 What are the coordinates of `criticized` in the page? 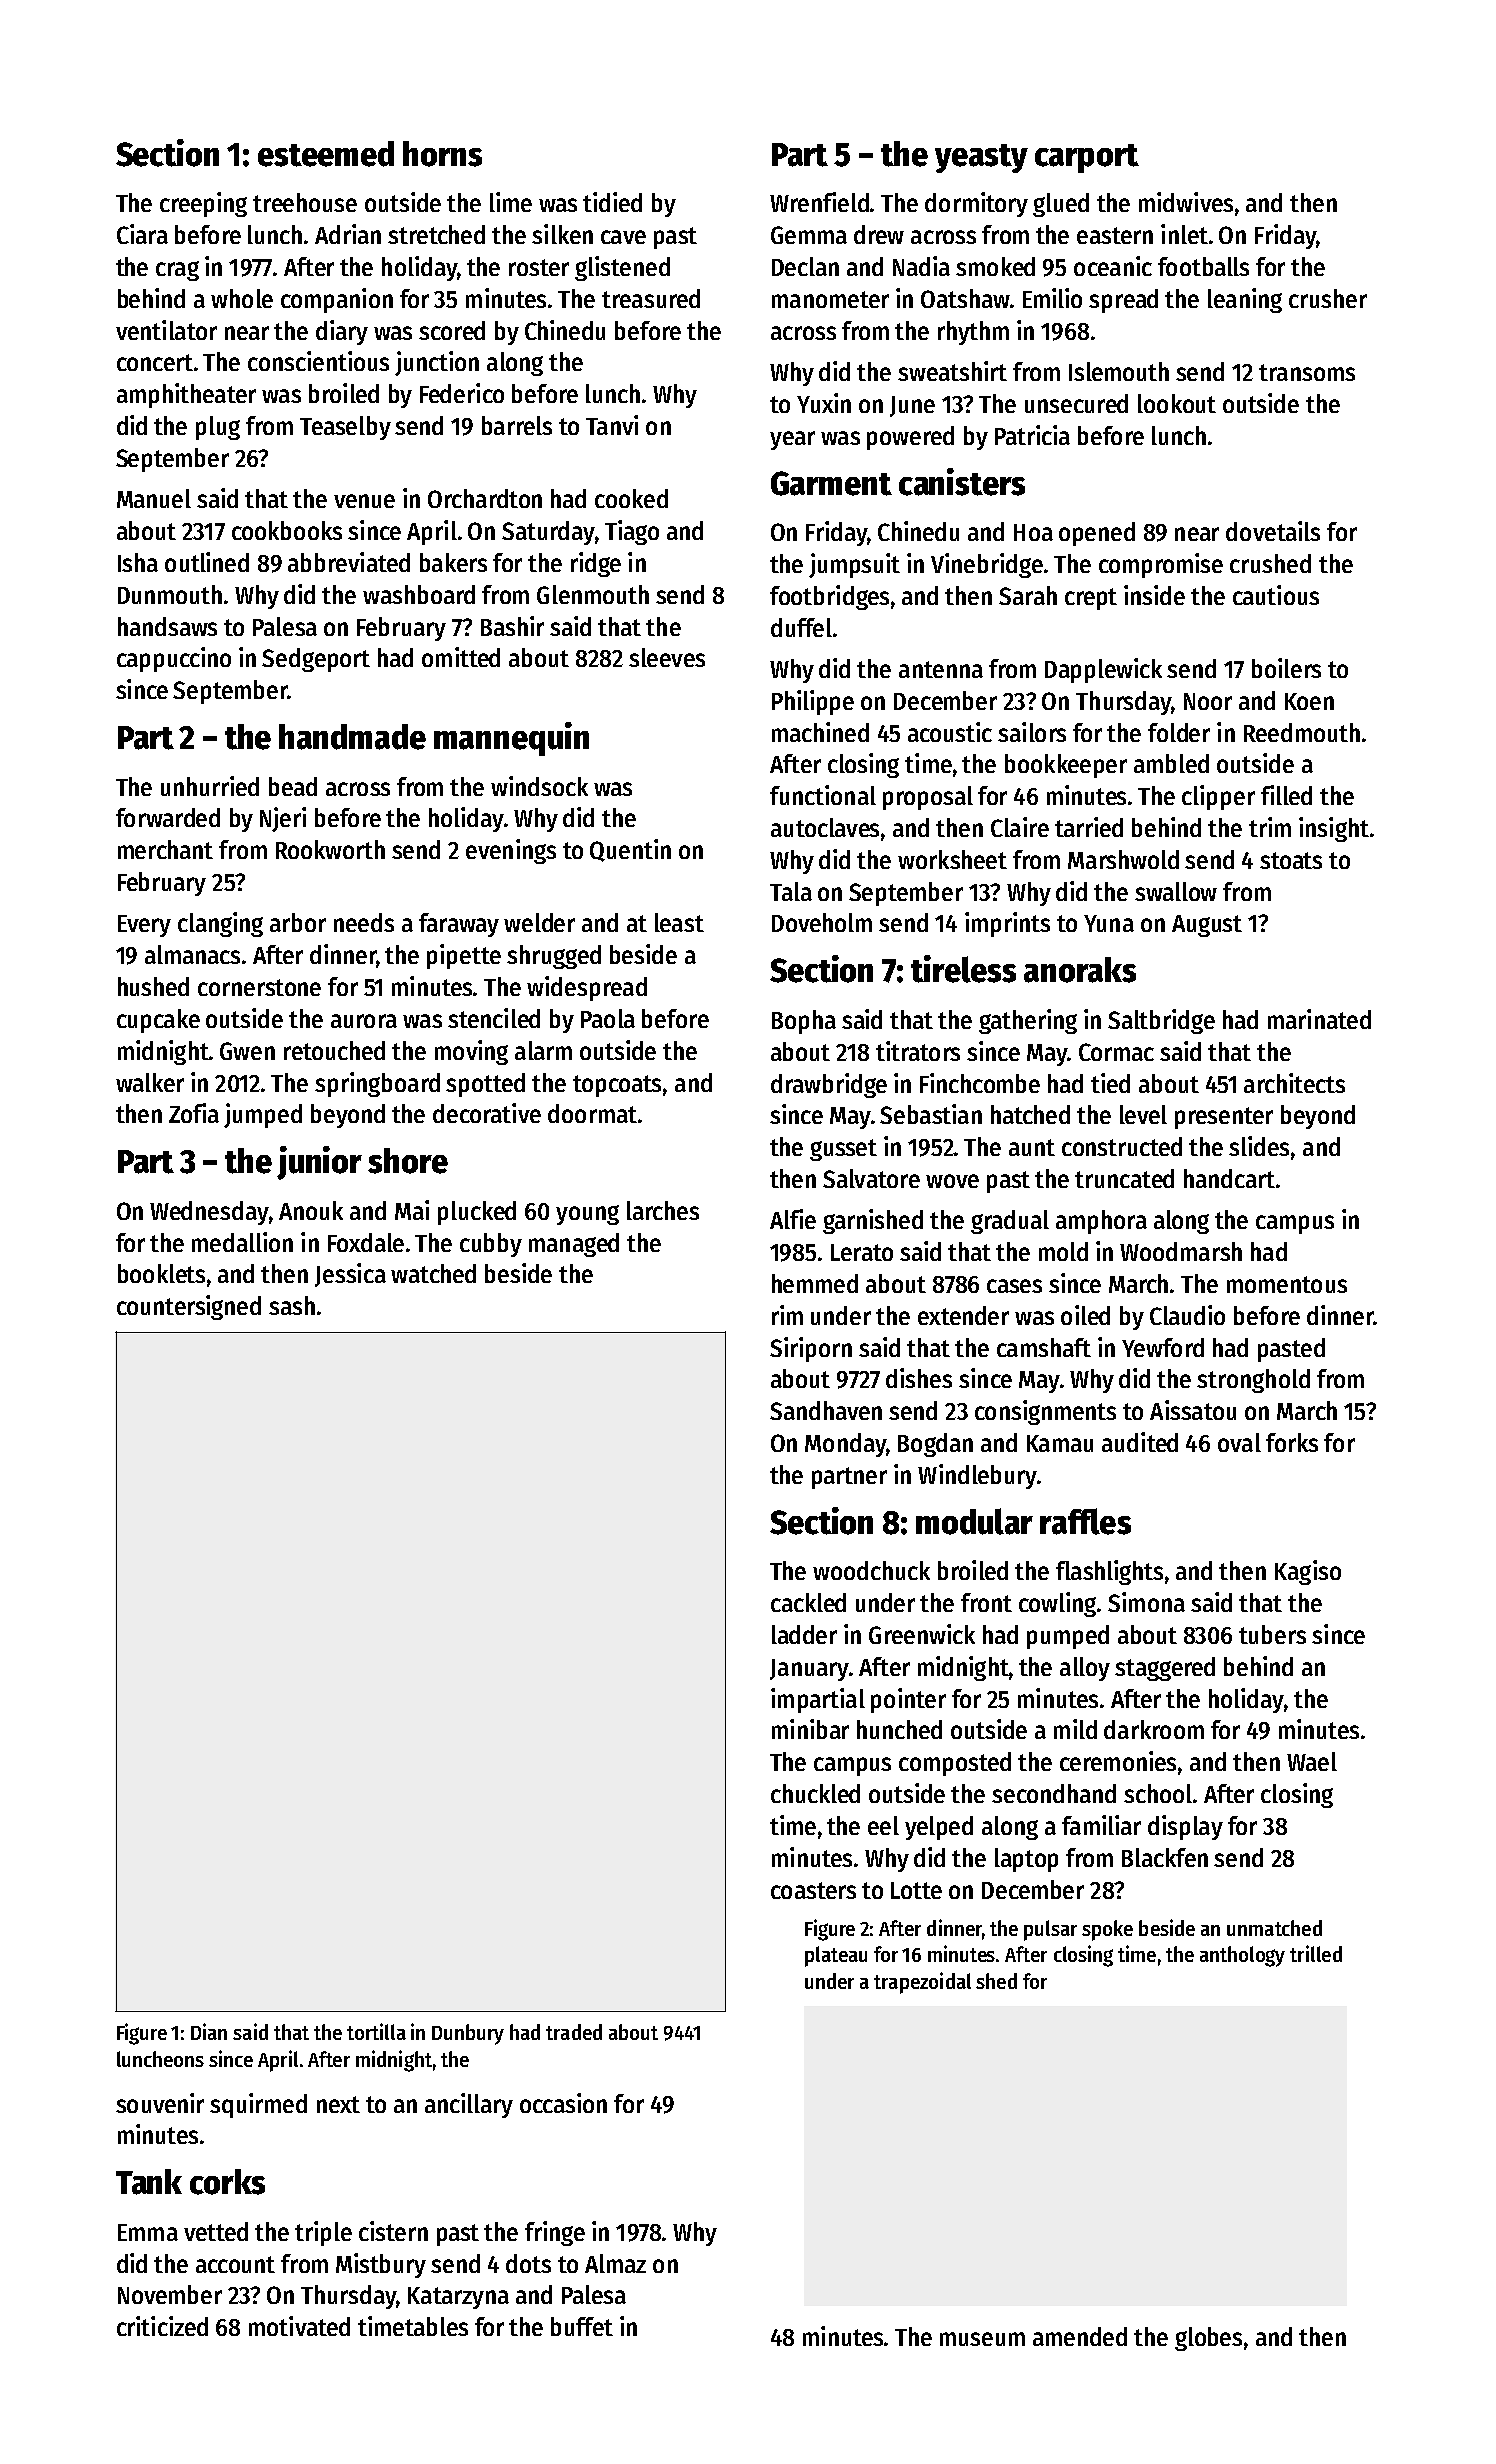 It's located at (162, 2326).
